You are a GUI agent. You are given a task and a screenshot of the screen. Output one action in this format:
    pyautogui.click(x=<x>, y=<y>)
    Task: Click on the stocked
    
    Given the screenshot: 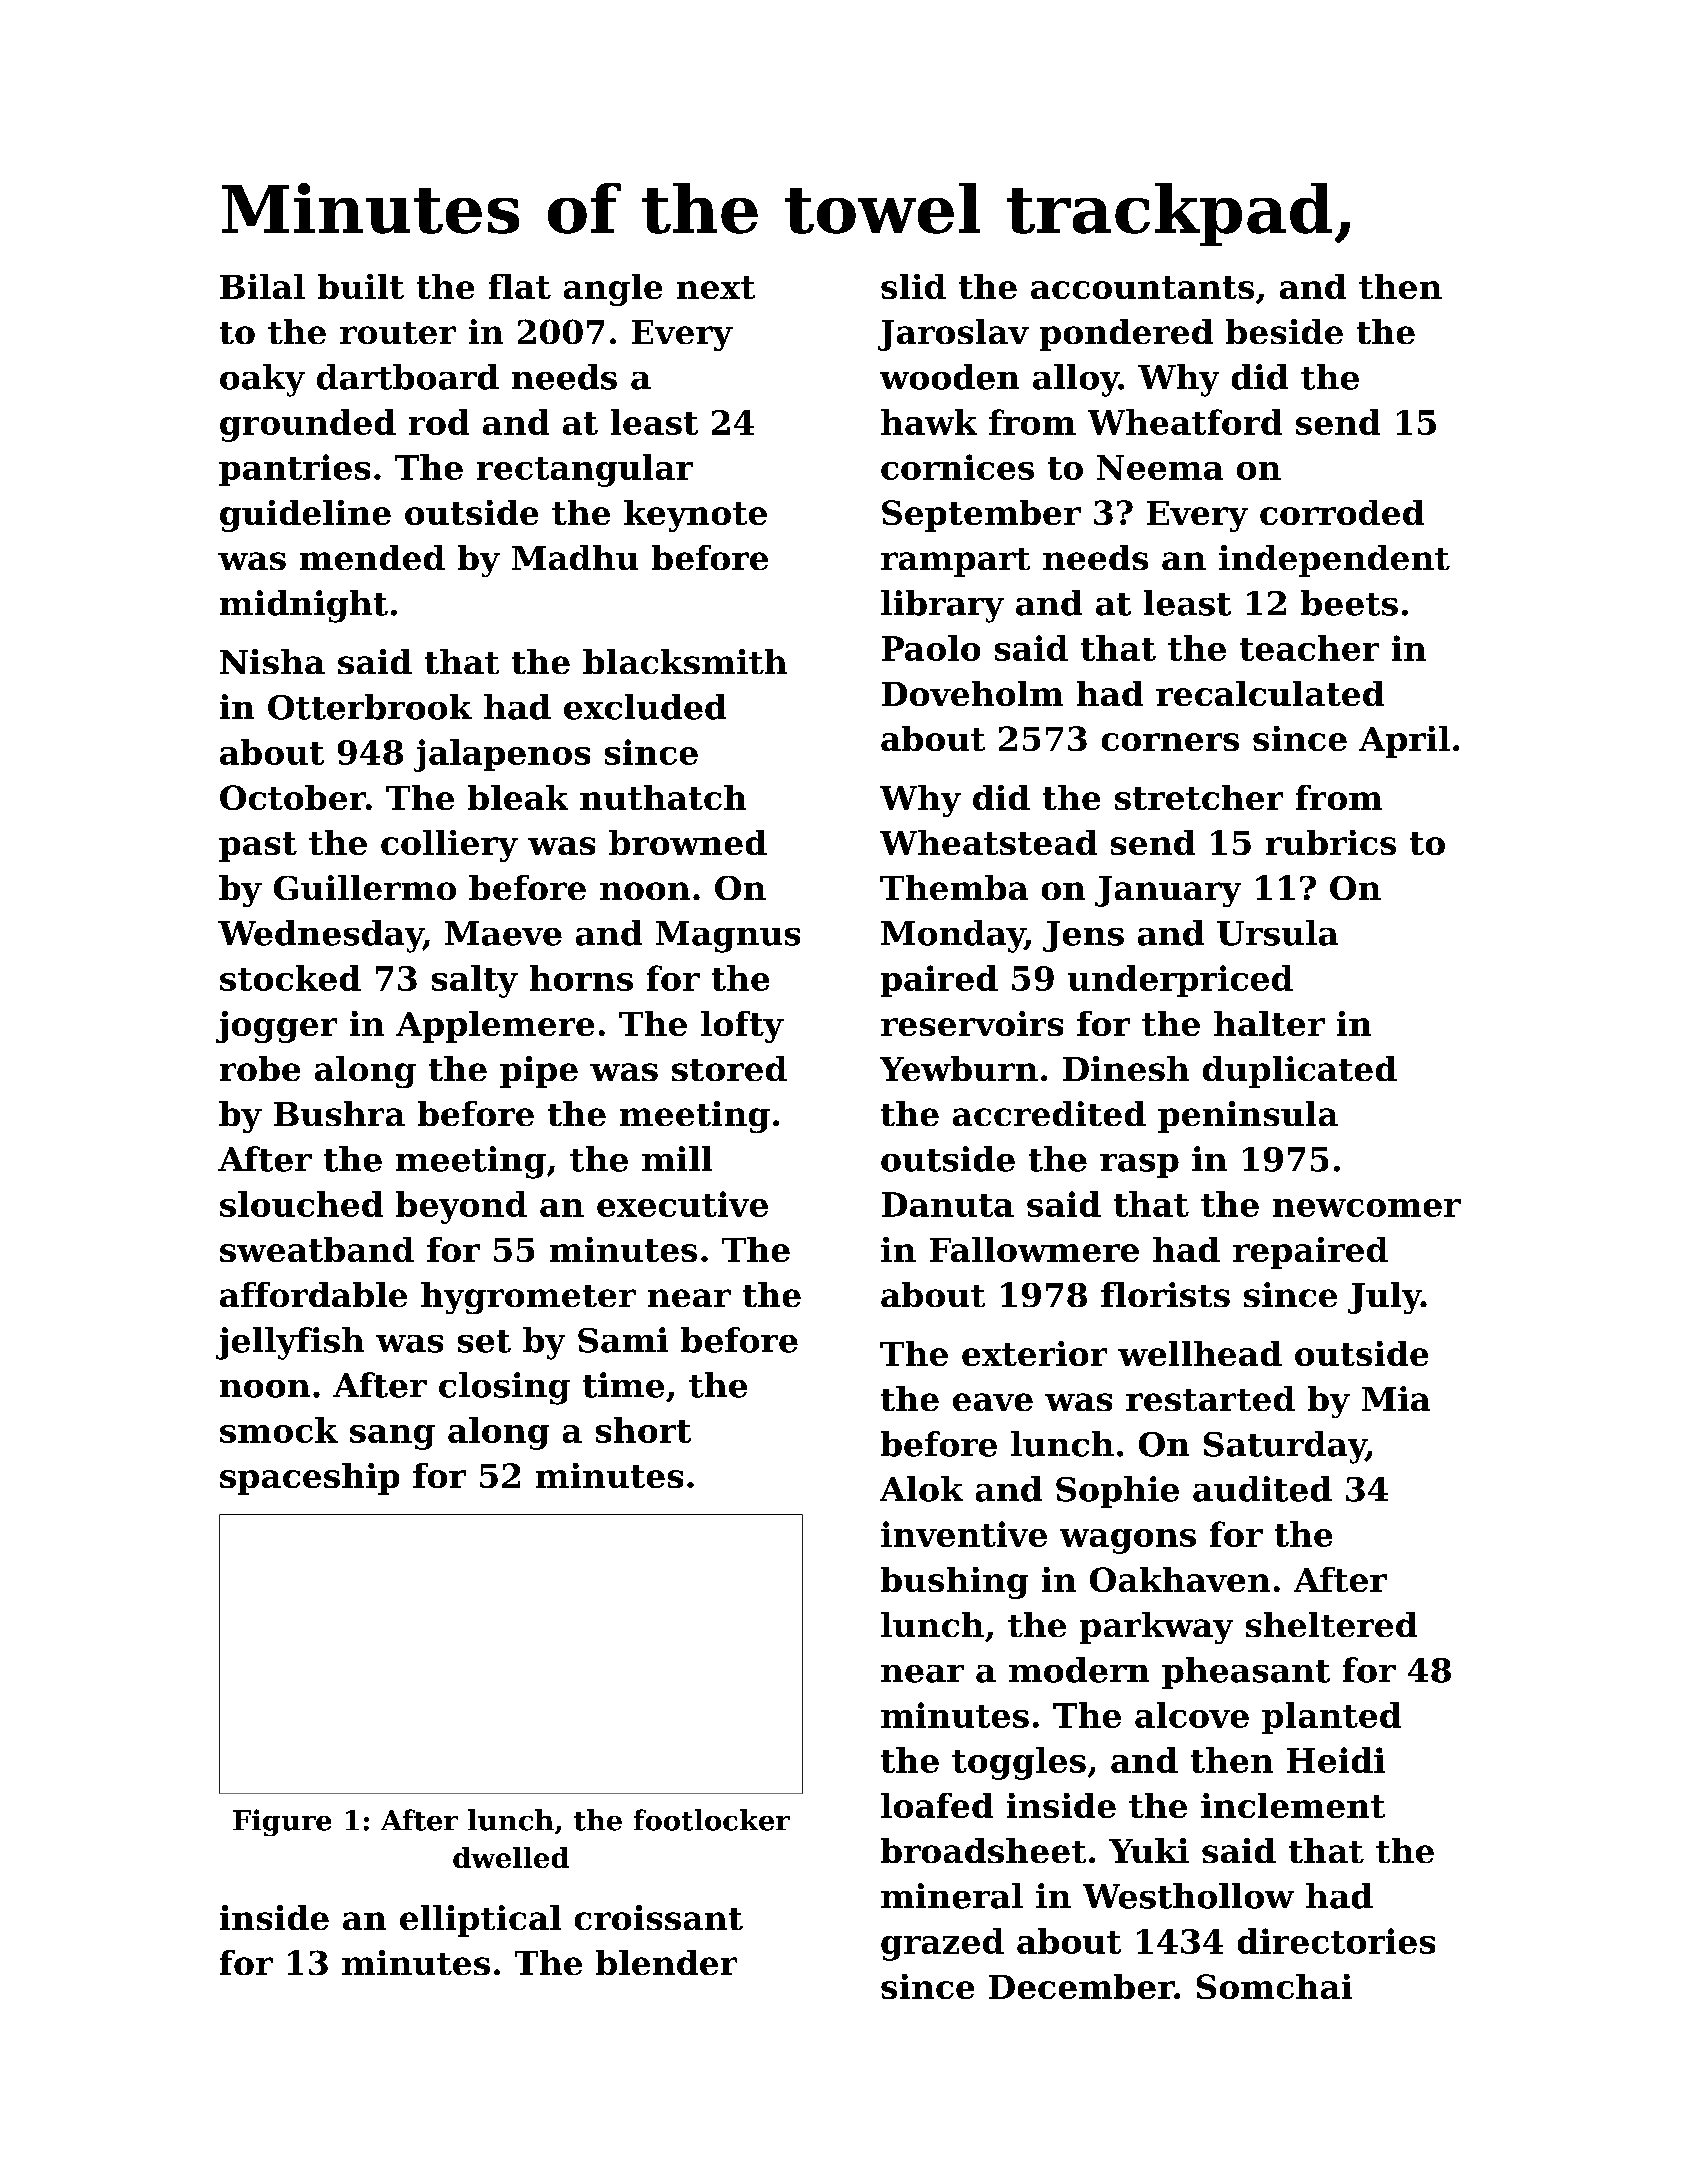 What is the action you would take?
    pyautogui.click(x=290, y=978)
